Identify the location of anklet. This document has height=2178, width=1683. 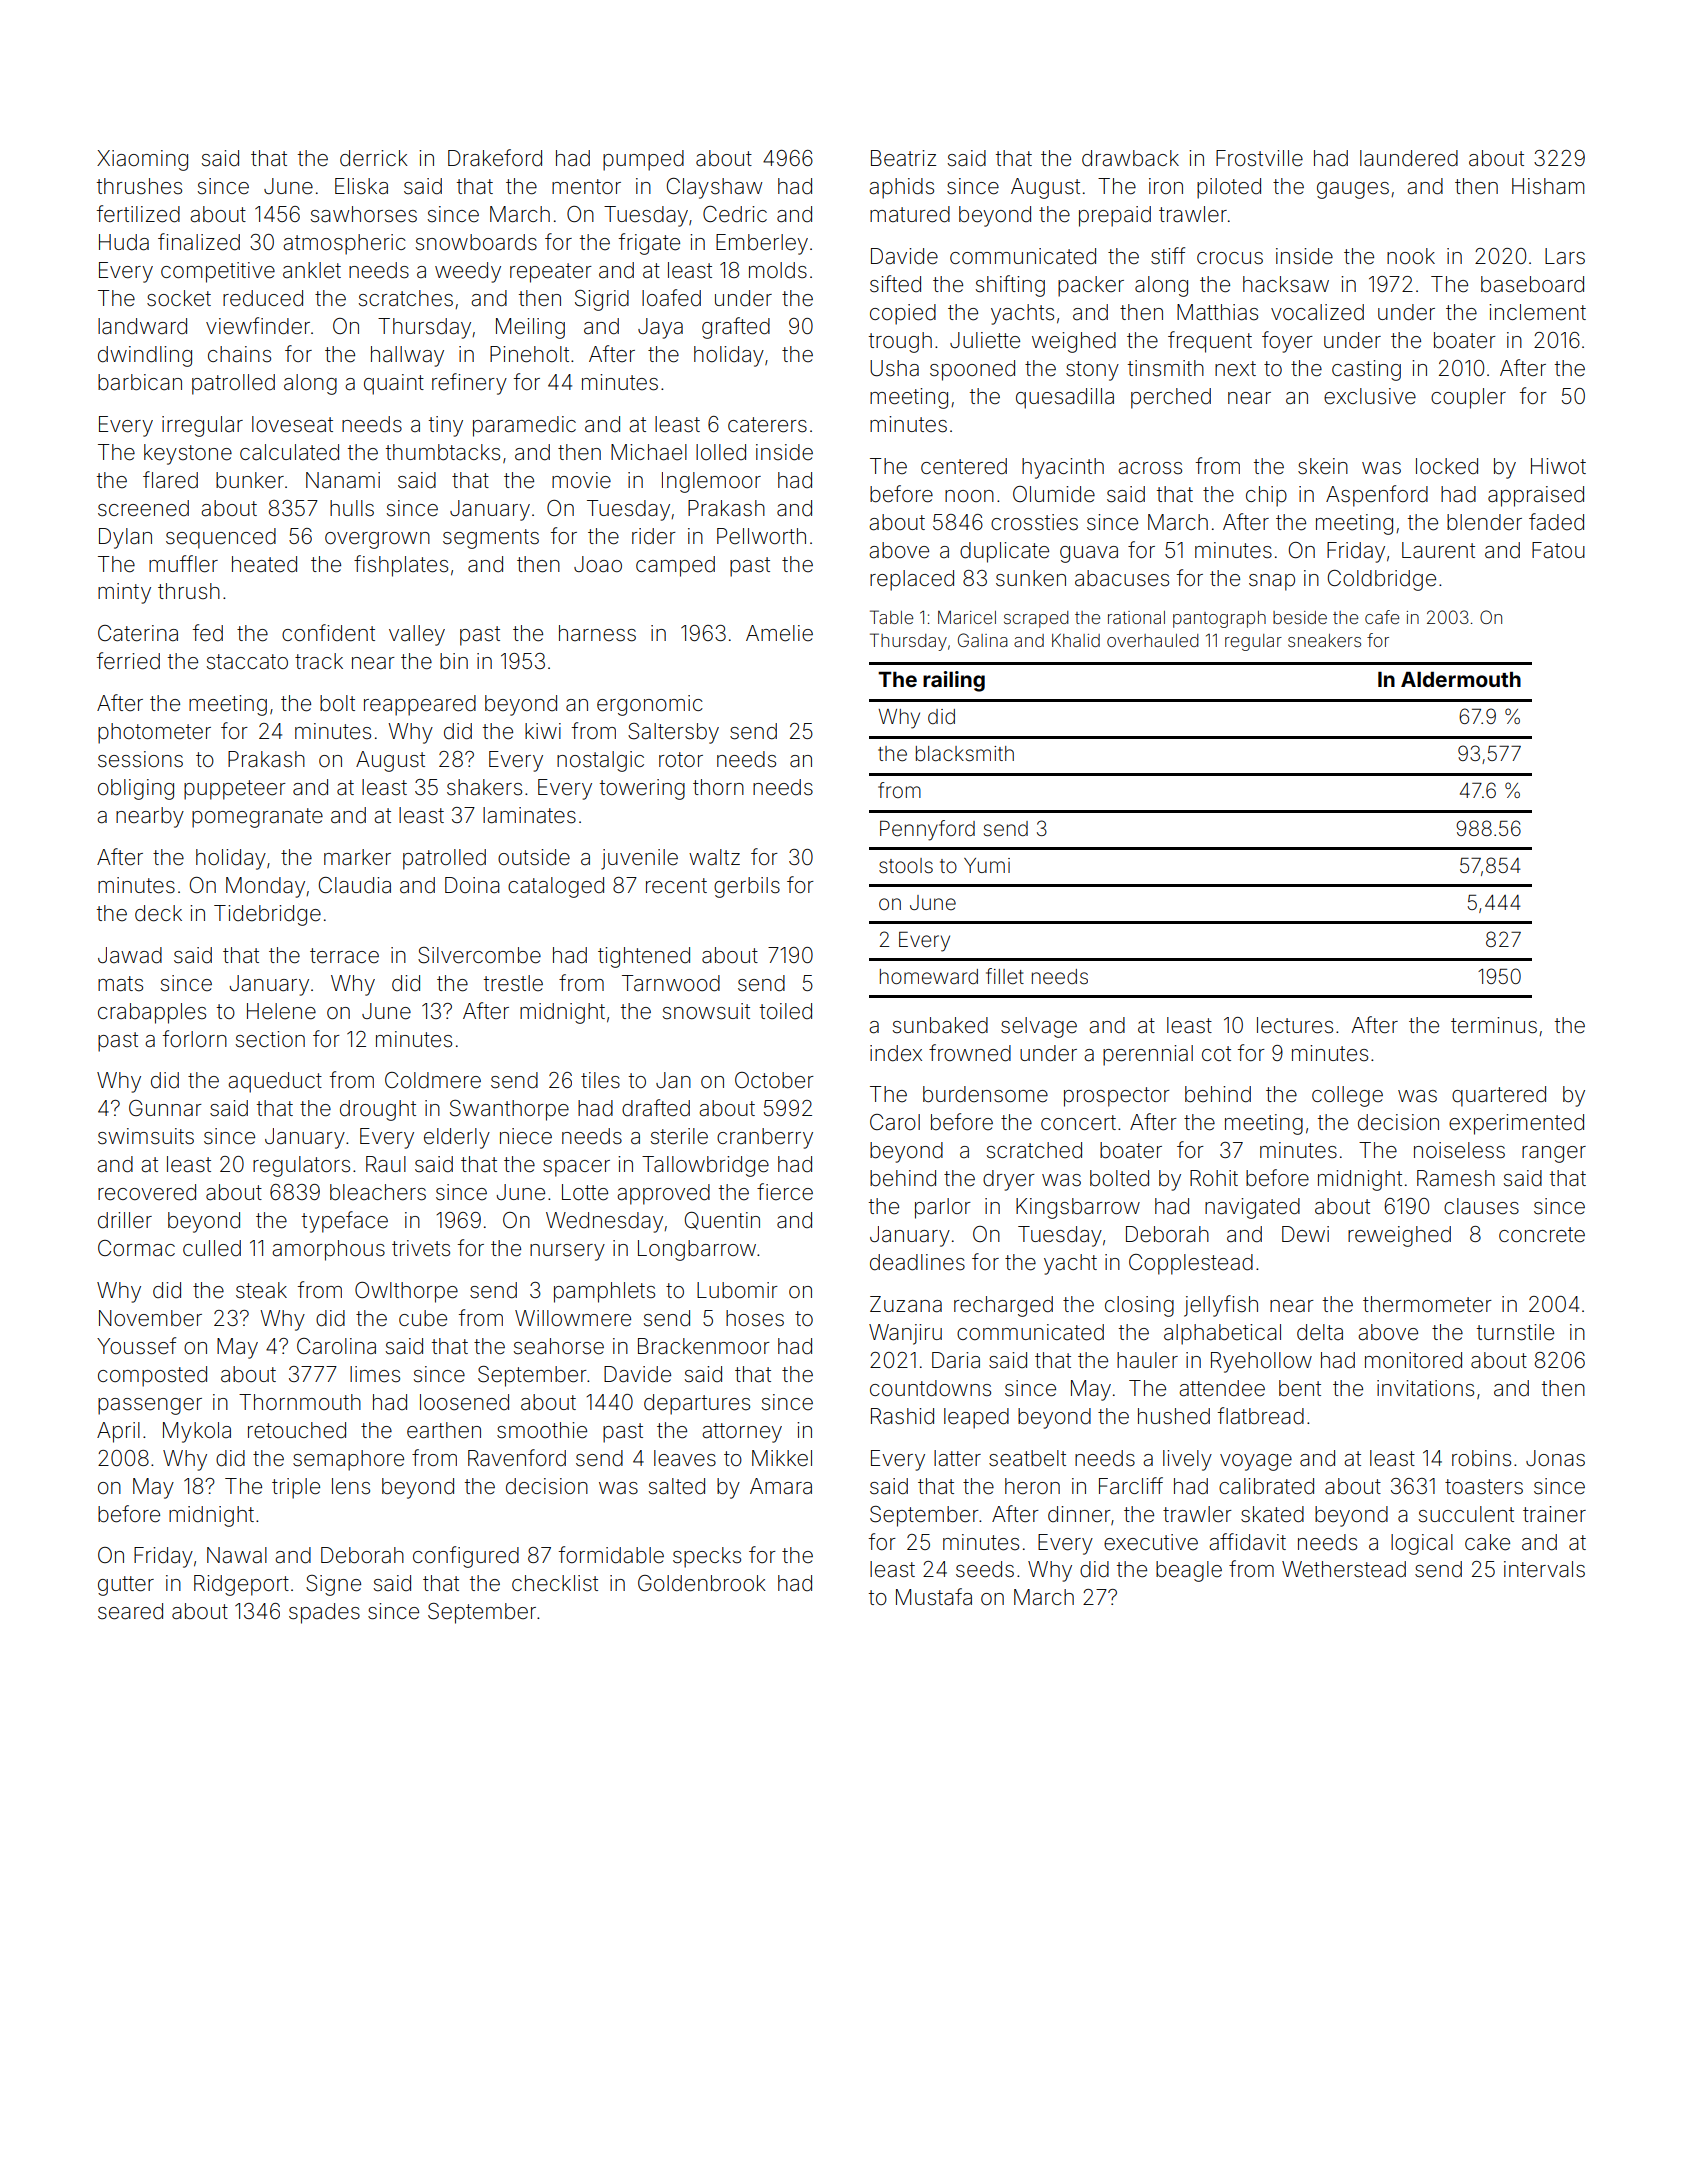
(312, 270).
